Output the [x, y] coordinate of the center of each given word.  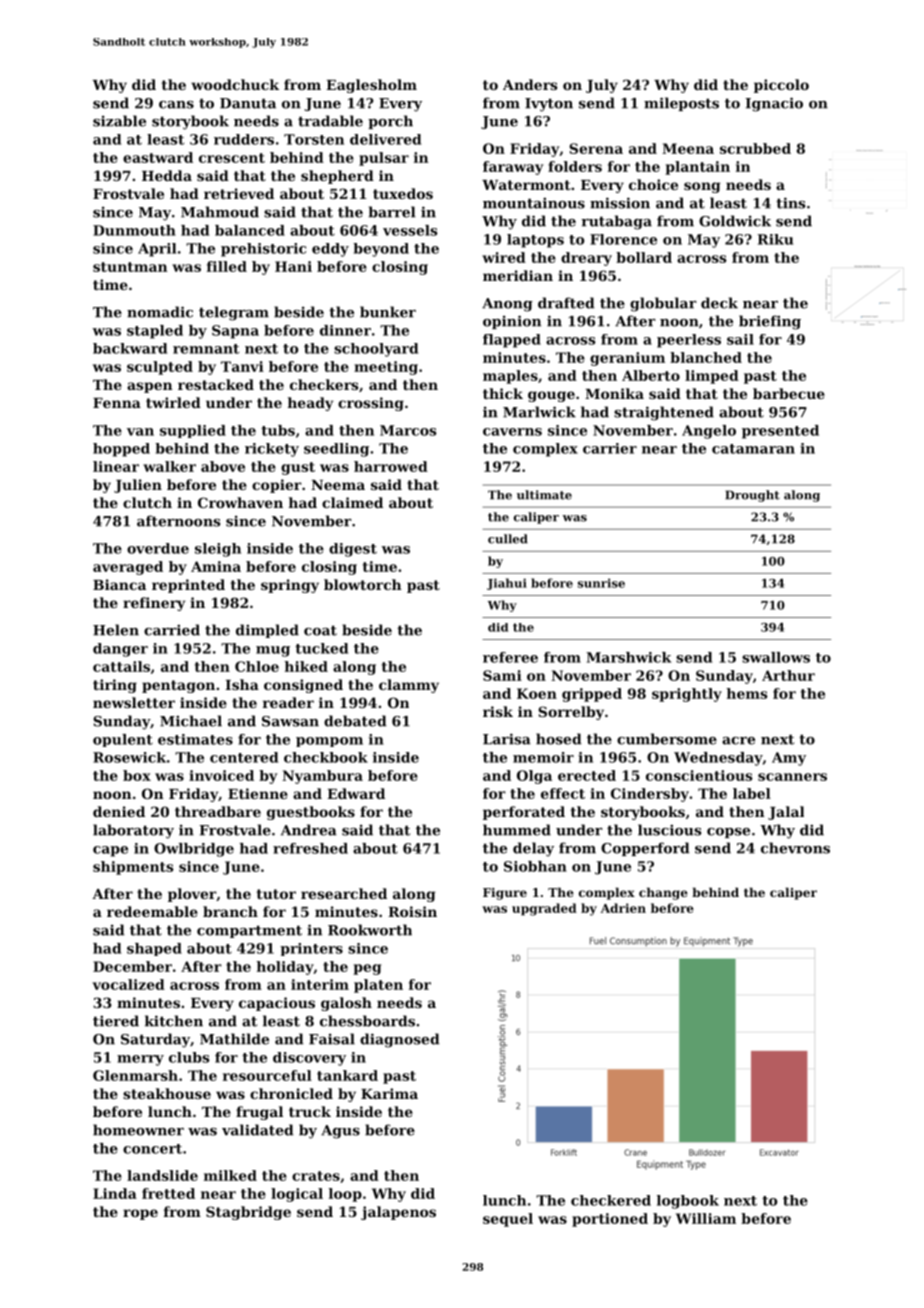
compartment [249, 931]
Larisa [507, 739]
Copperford [645, 849]
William [706, 1218]
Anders [530, 84]
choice [653, 184]
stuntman [130, 267]
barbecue [789, 393]
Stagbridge [248, 1213]
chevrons [795, 848]
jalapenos [398, 1213]
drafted [566, 303]
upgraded [544, 909]
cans [176, 105]
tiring [115, 686]
